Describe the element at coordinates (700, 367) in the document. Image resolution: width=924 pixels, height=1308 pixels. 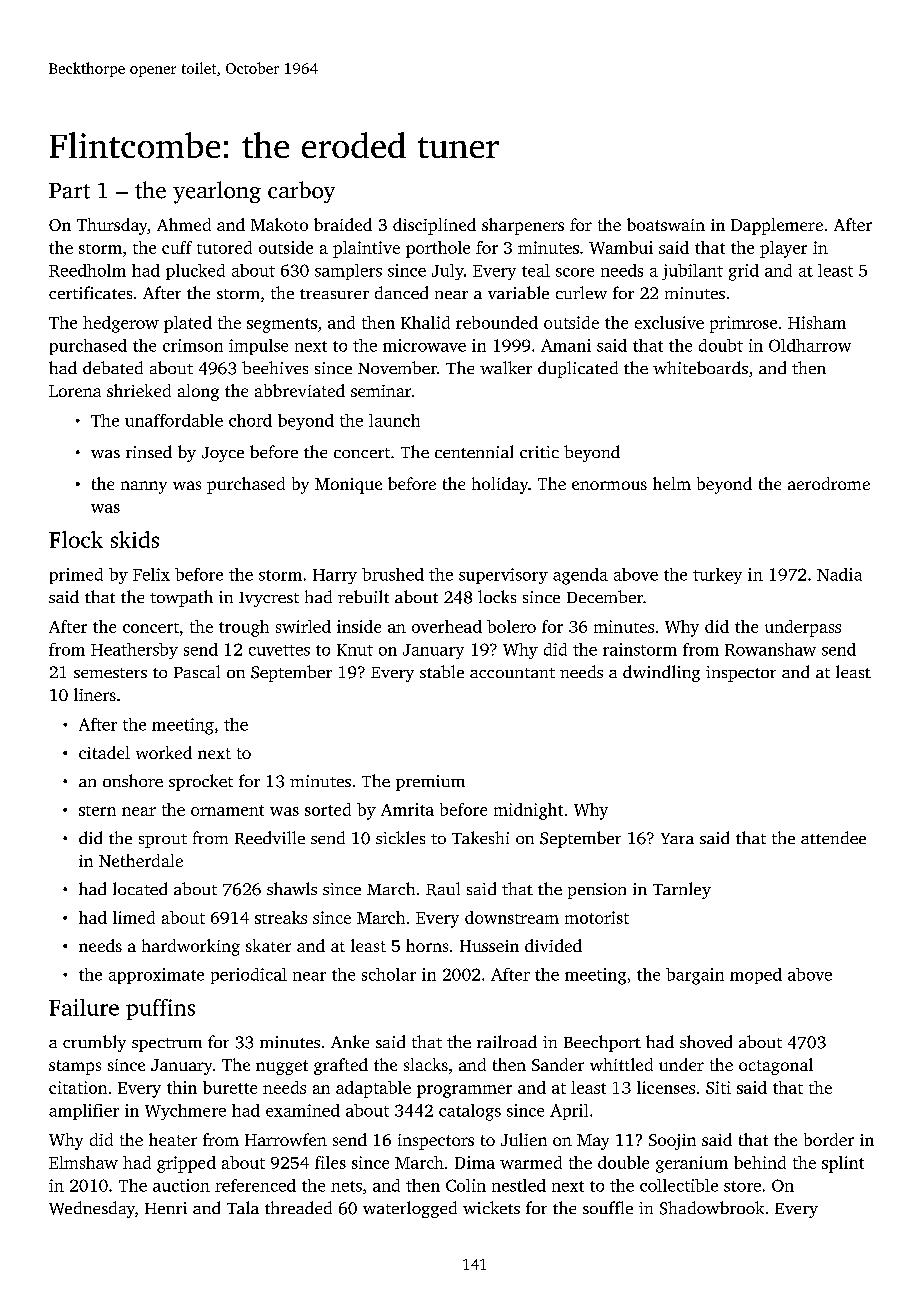
I see `whiteboards` at that location.
